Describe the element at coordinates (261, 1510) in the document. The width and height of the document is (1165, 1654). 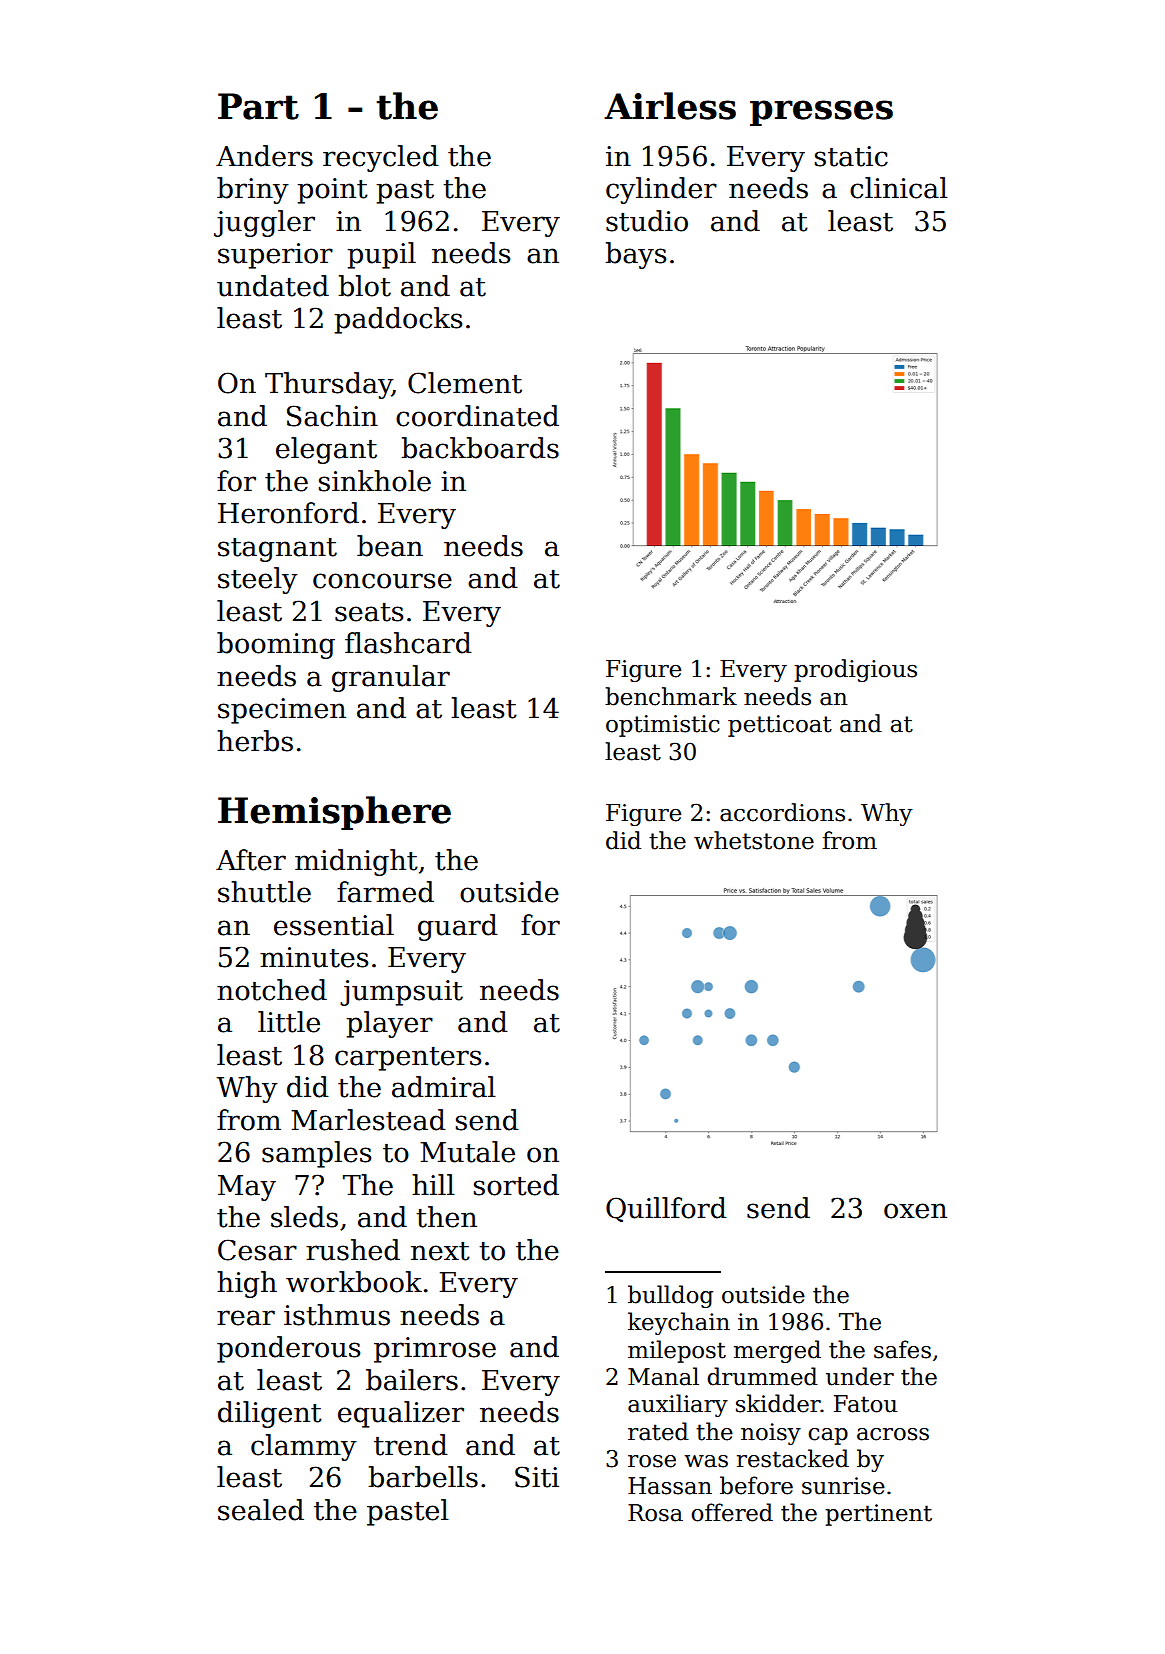
I see `sealed` at that location.
